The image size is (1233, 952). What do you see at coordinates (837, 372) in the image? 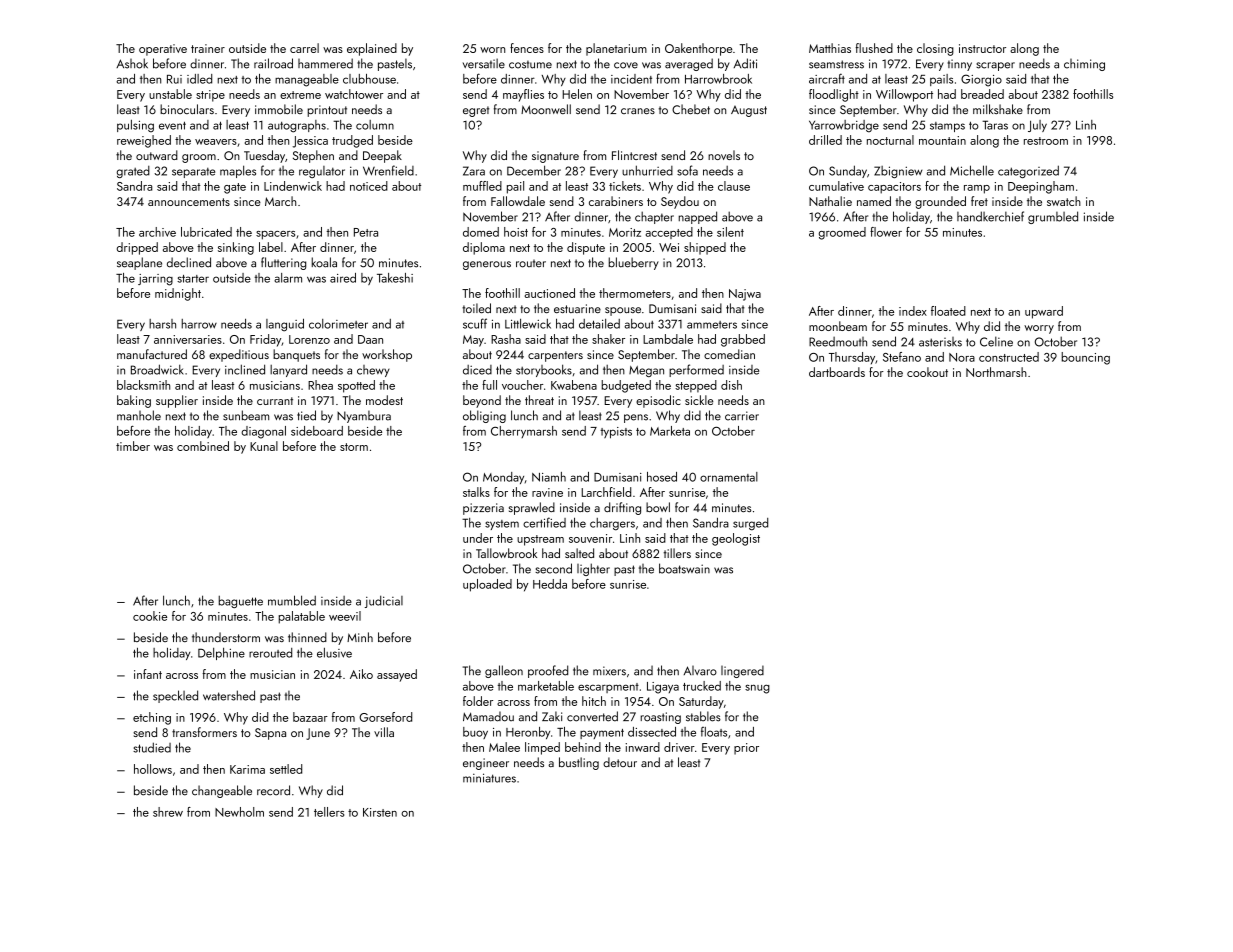
I see `dartboards` at bounding box center [837, 372].
